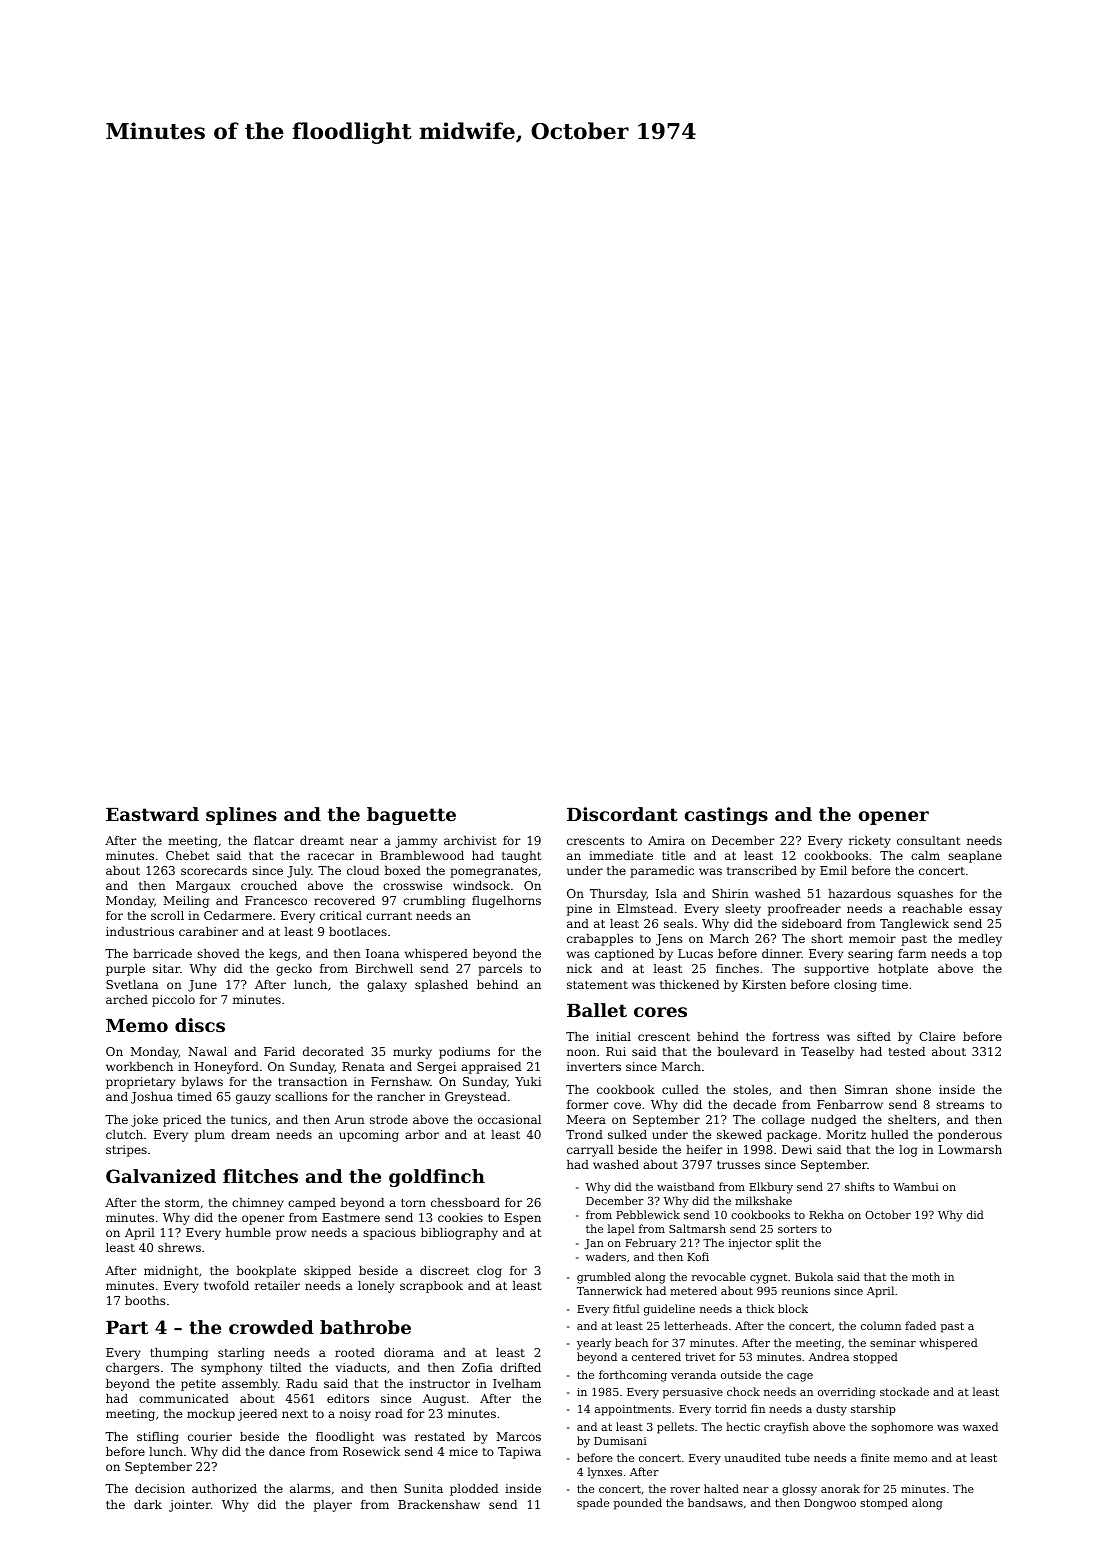  What do you see at coordinates (782, 953) in the screenshot?
I see `dinner` at bounding box center [782, 953].
